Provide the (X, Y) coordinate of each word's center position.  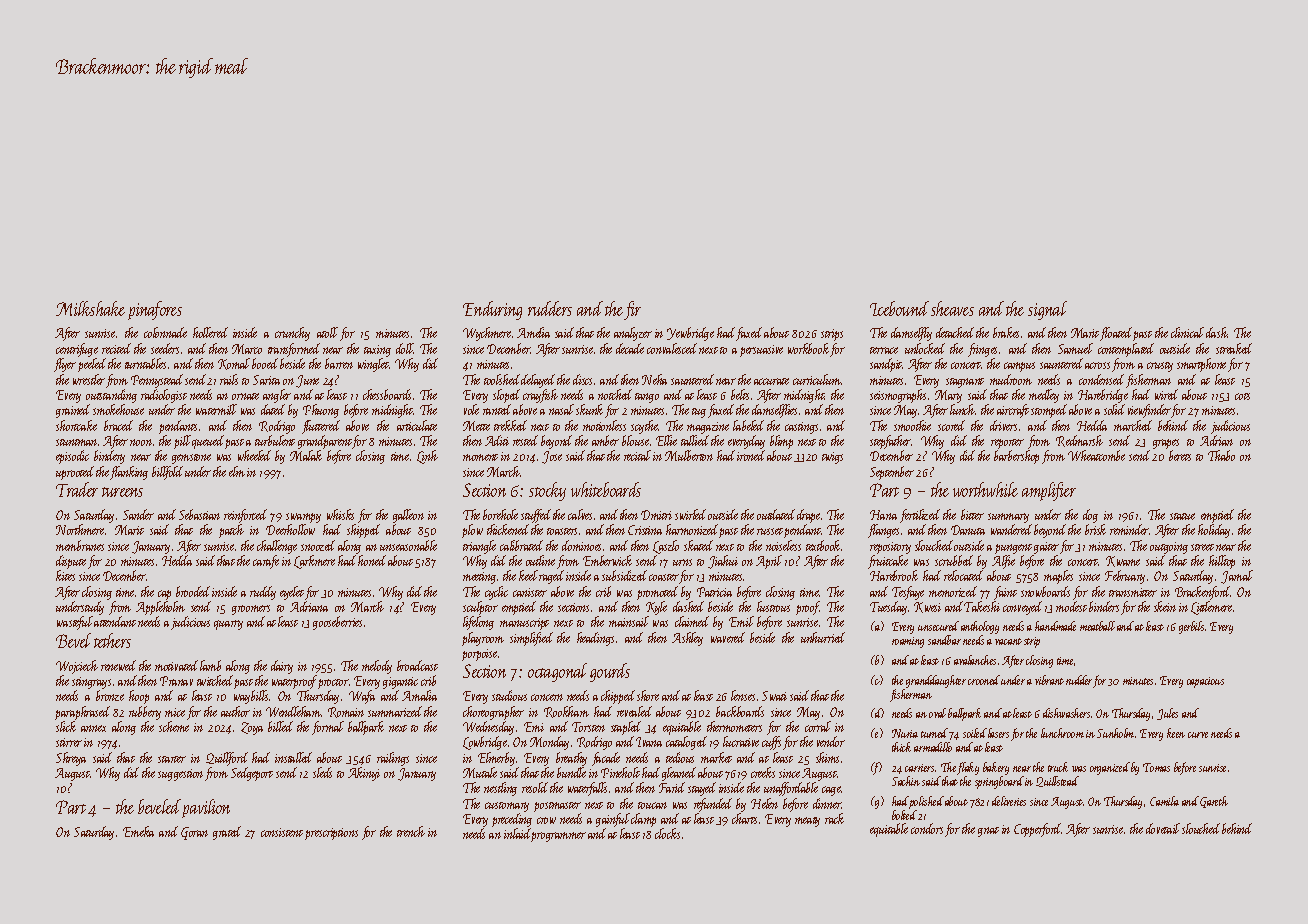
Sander (138, 514)
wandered (1011, 529)
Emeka (138, 831)
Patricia (714, 592)
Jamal (1237, 577)
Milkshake (90, 308)
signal (1047, 310)
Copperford (1038, 830)
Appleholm (160, 608)
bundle (571, 772)
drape (808, 516)
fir (632, 310)
